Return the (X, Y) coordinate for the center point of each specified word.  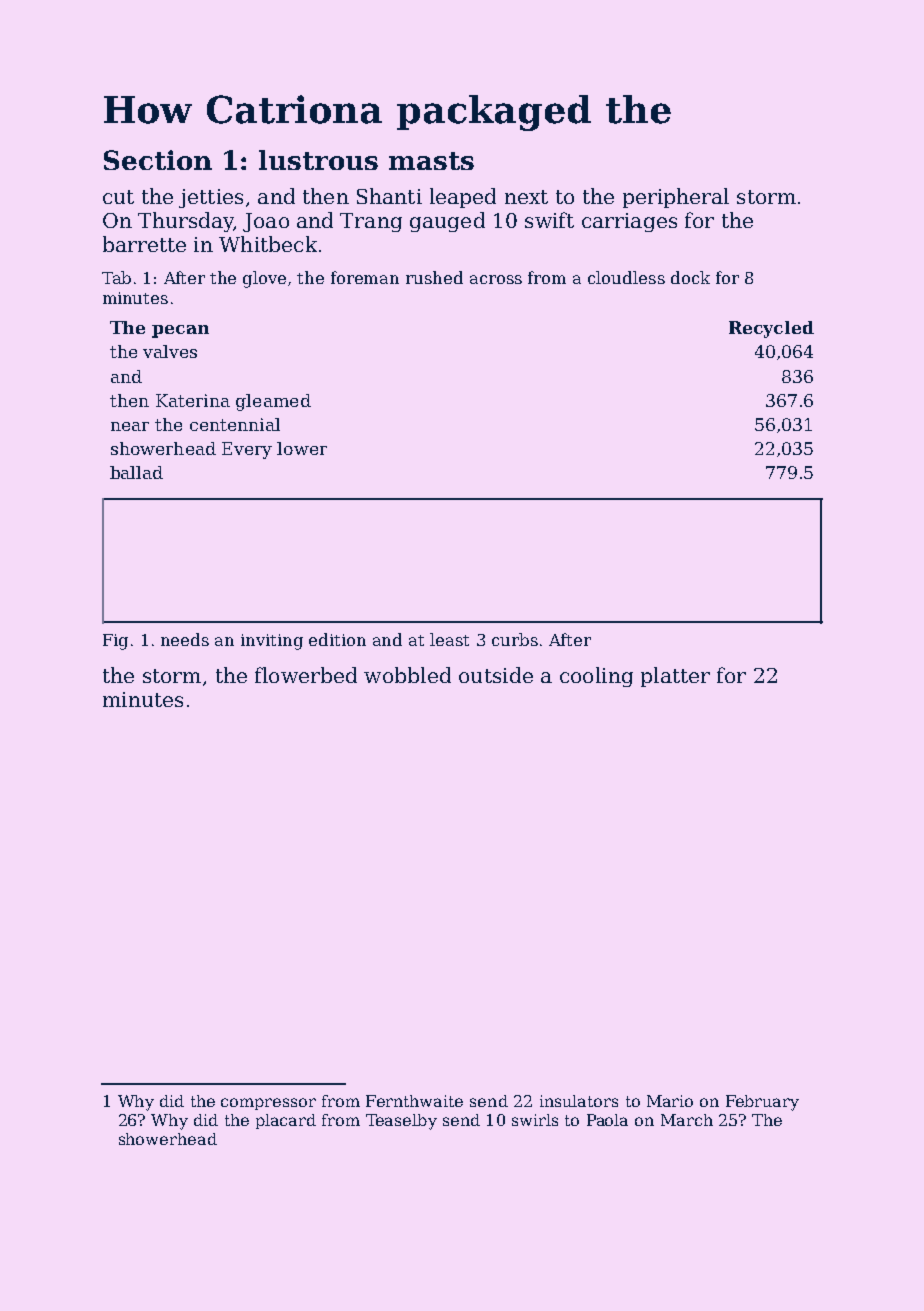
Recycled (771, 329)
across (496, 279)
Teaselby (401, 1122)
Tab (116, 277)
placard (286, 1121)
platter (675, 677)
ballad (136, 472)
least (449, 639)
